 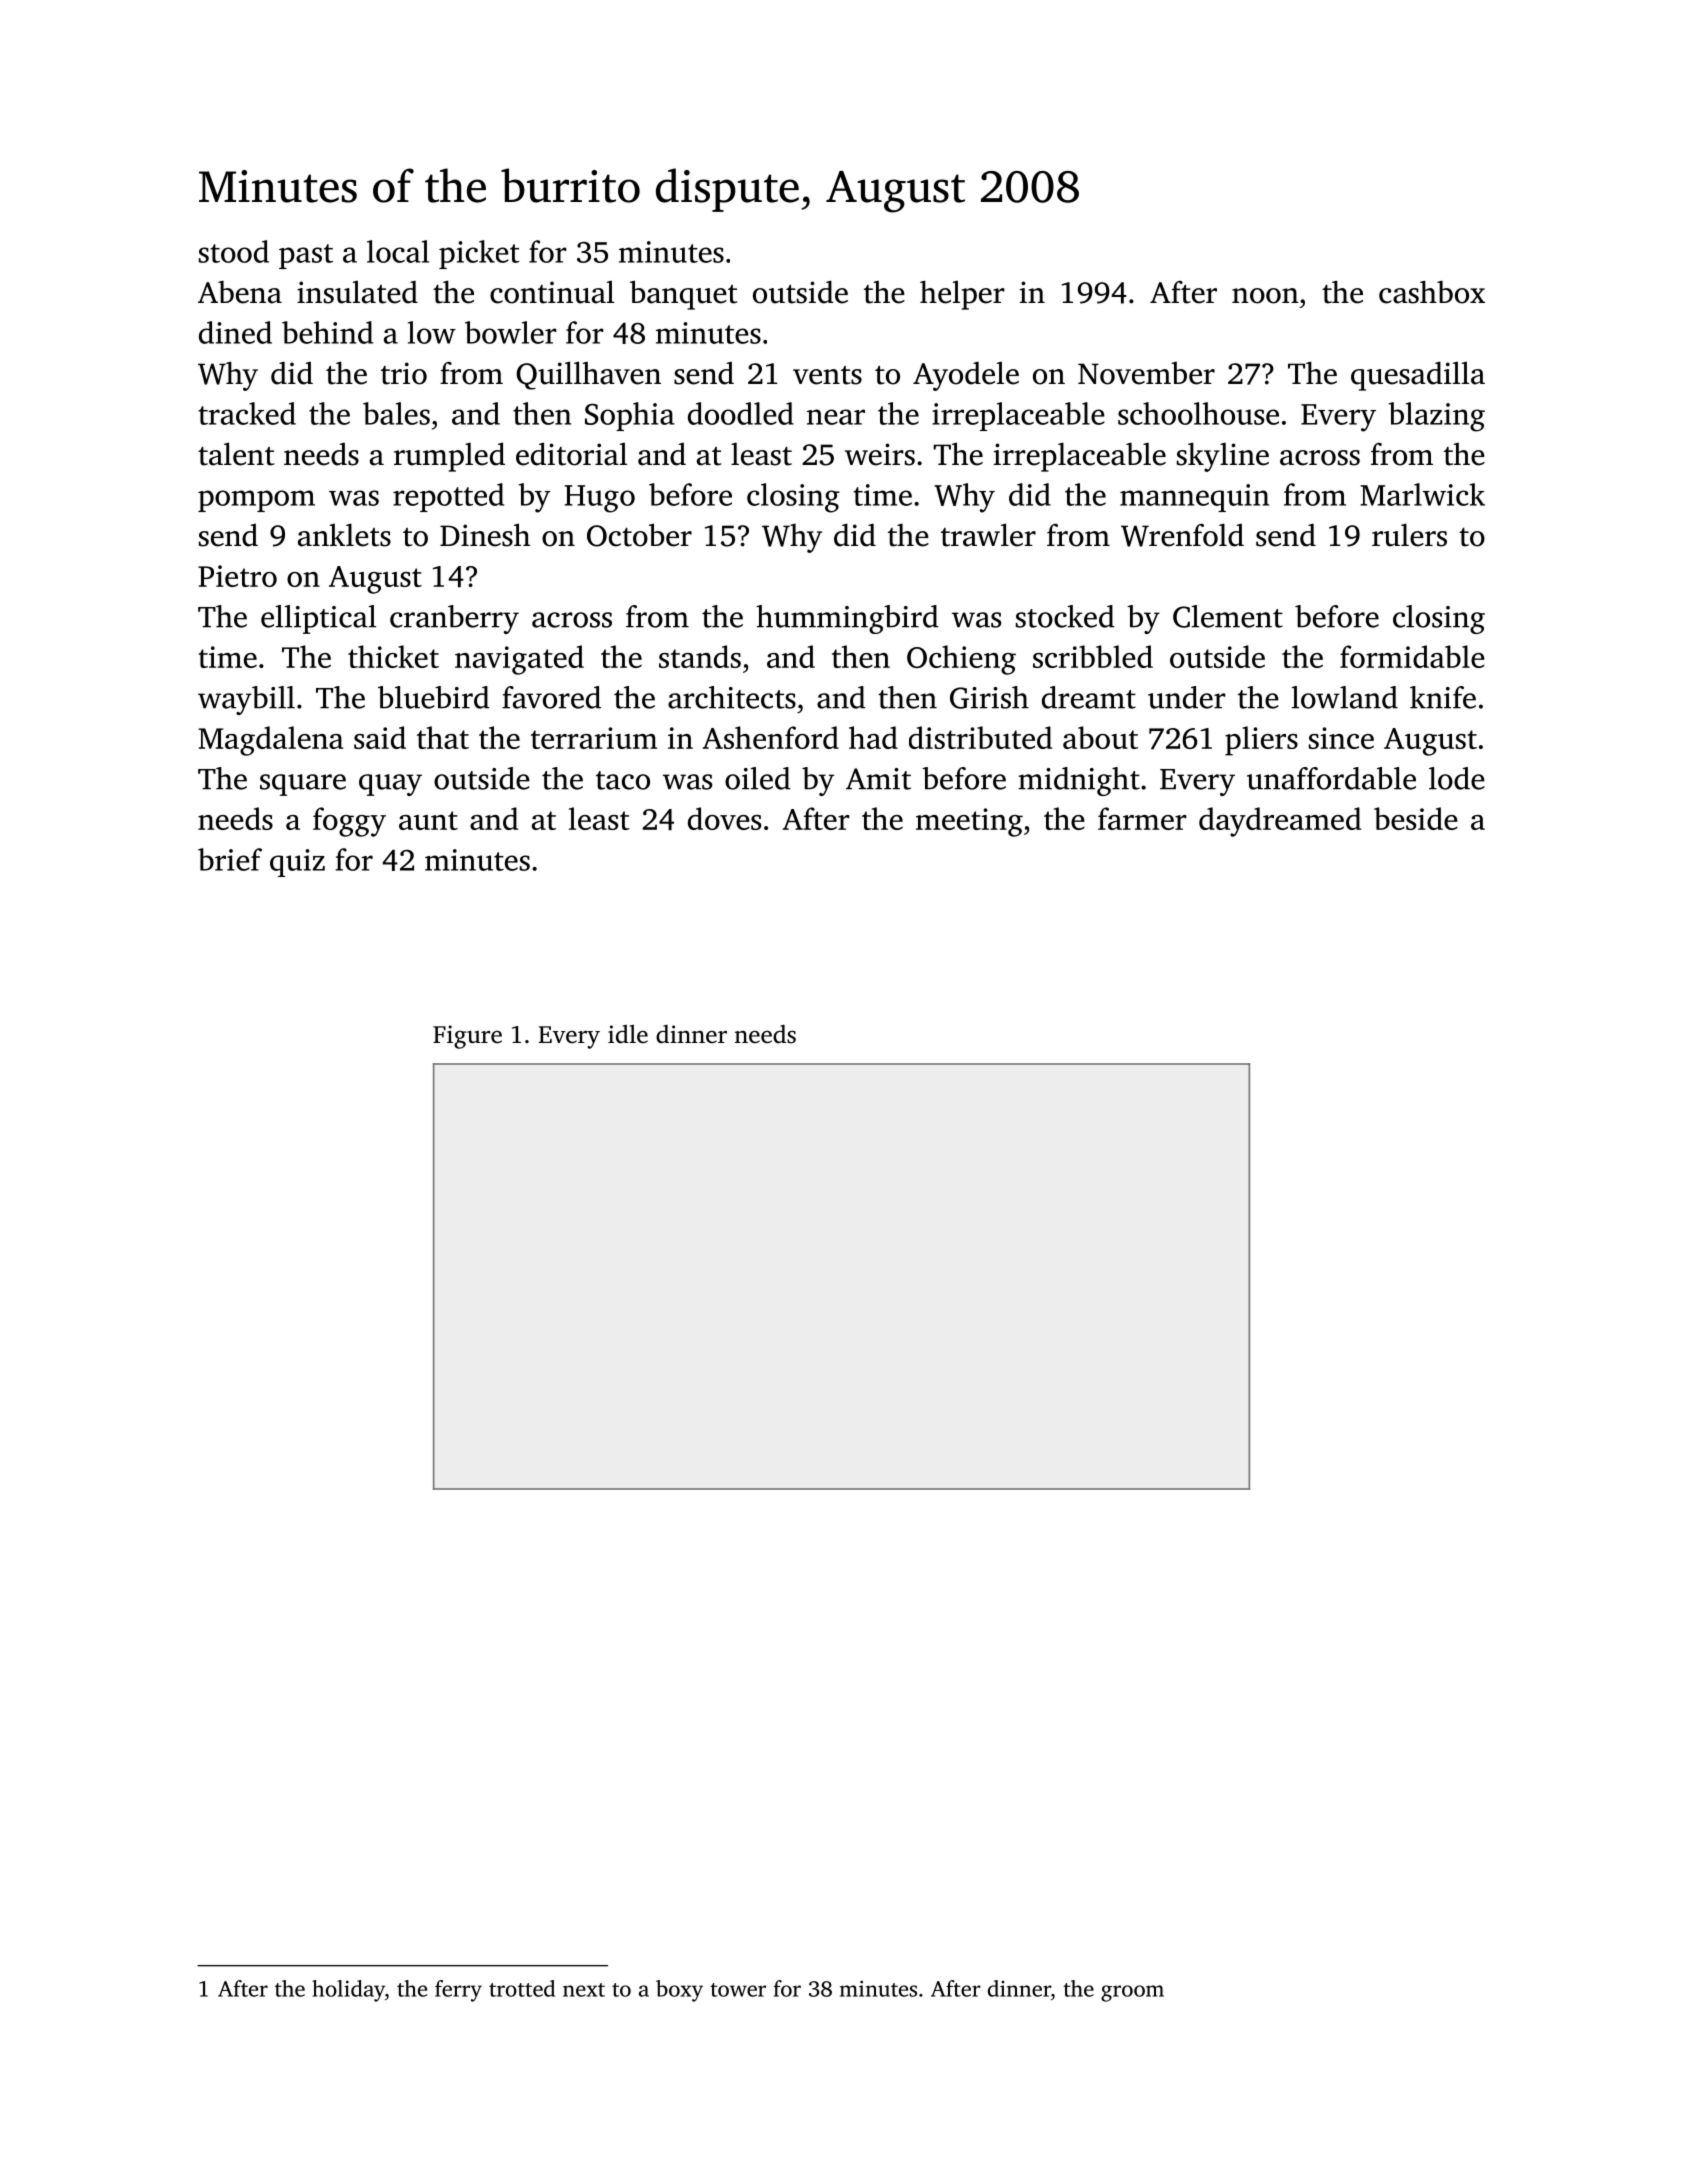 I want to click on tower, so click(x=738, y=1990).
